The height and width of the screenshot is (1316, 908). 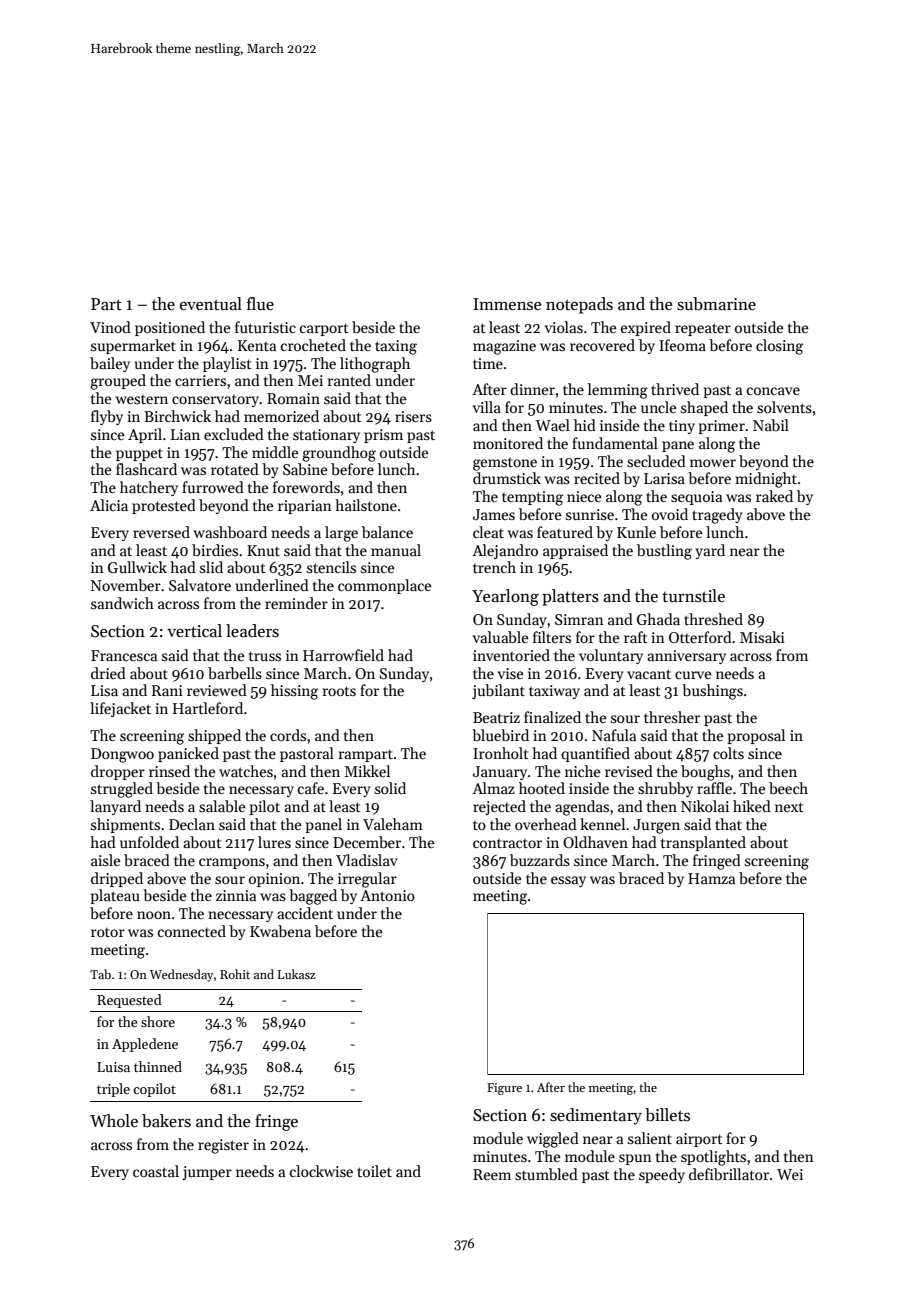 What do you see at coordinates (752, 806) in the screenshot?
I see `hiked` at bounding box center [752, 806].
